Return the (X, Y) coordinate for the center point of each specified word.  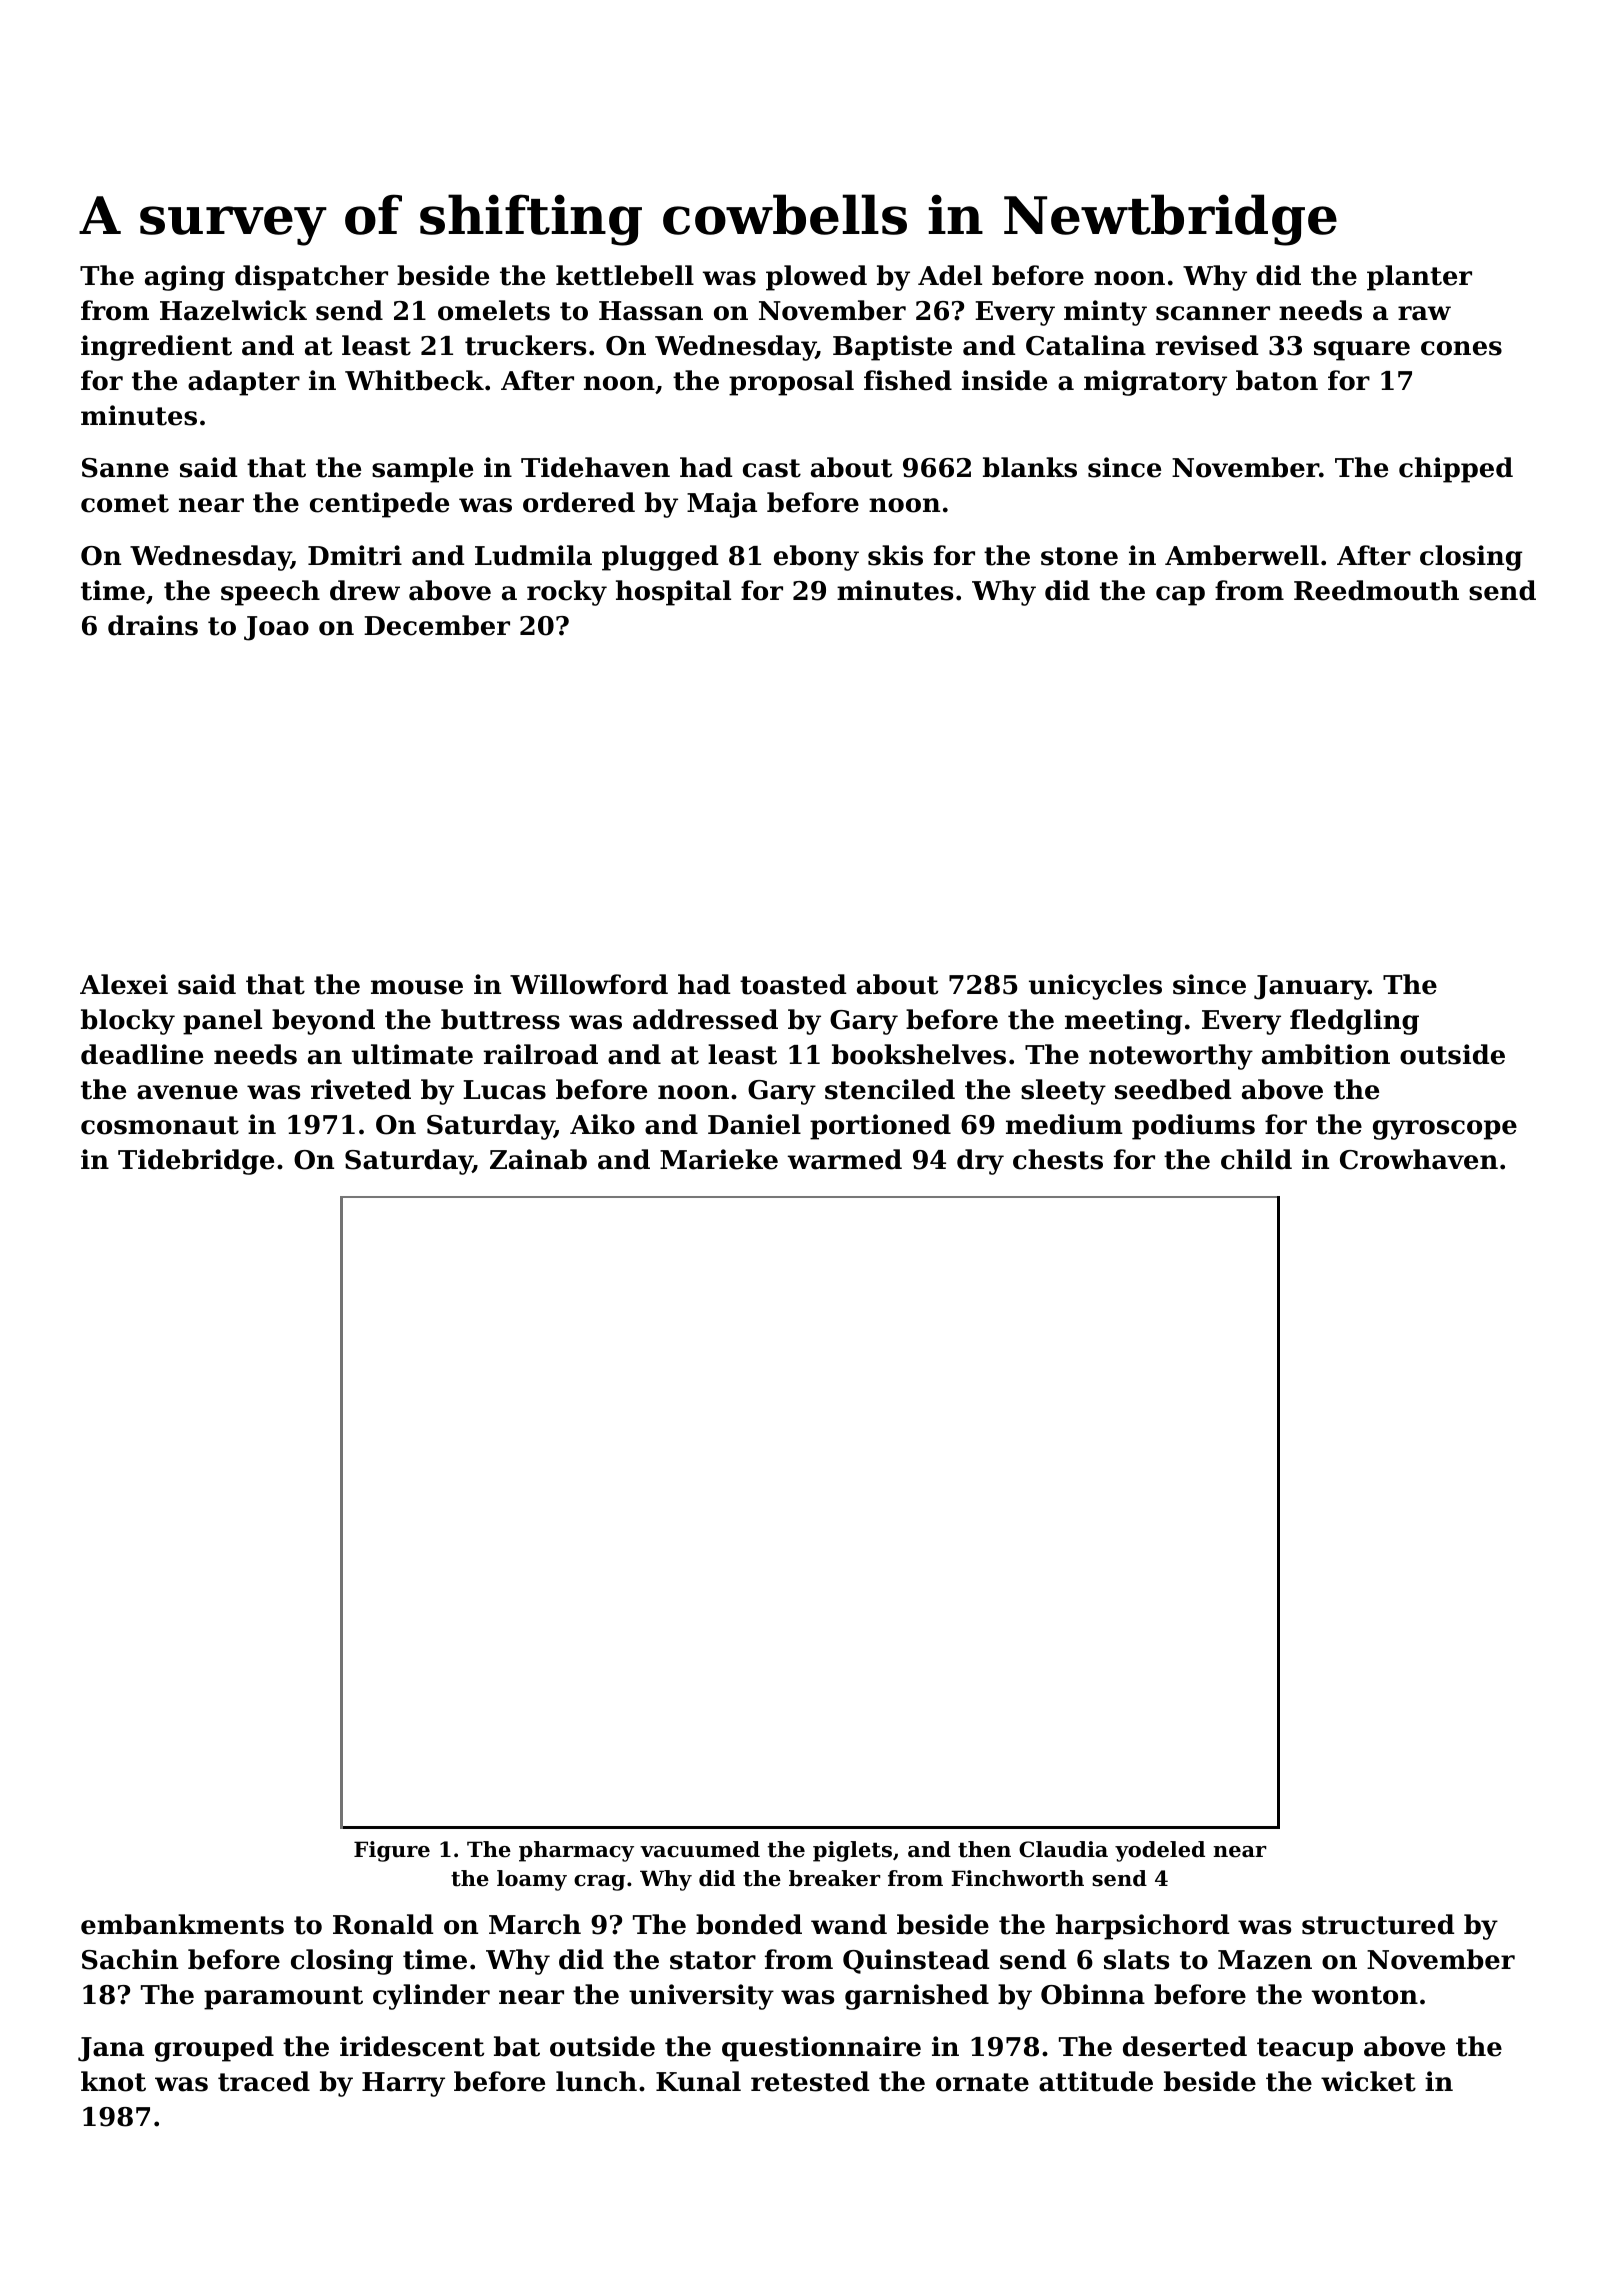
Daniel (754, 1124)
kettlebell (625, 275)
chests (1058, 1159)
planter (1419, 278)
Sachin (130, 1959)
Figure (392, 1851)
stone (1079, 556)
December (437, 625)
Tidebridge (196, 1162)
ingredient (156, 348)
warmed (845, 1159)
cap (1180, 596)
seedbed (1173, 1089)
